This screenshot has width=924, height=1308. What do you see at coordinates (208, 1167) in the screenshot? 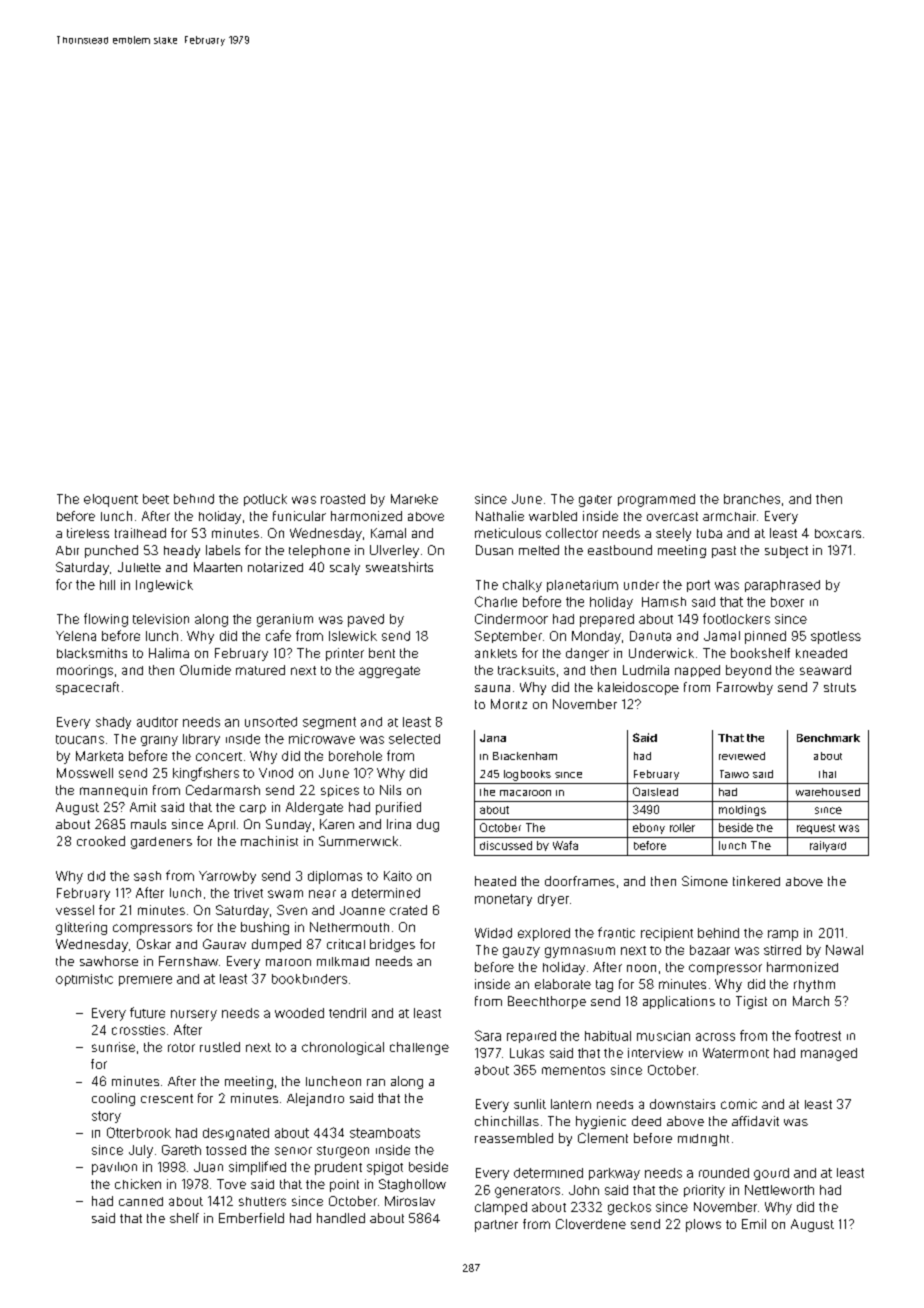
I see `Juan` at bounding box center [208, 1167].
